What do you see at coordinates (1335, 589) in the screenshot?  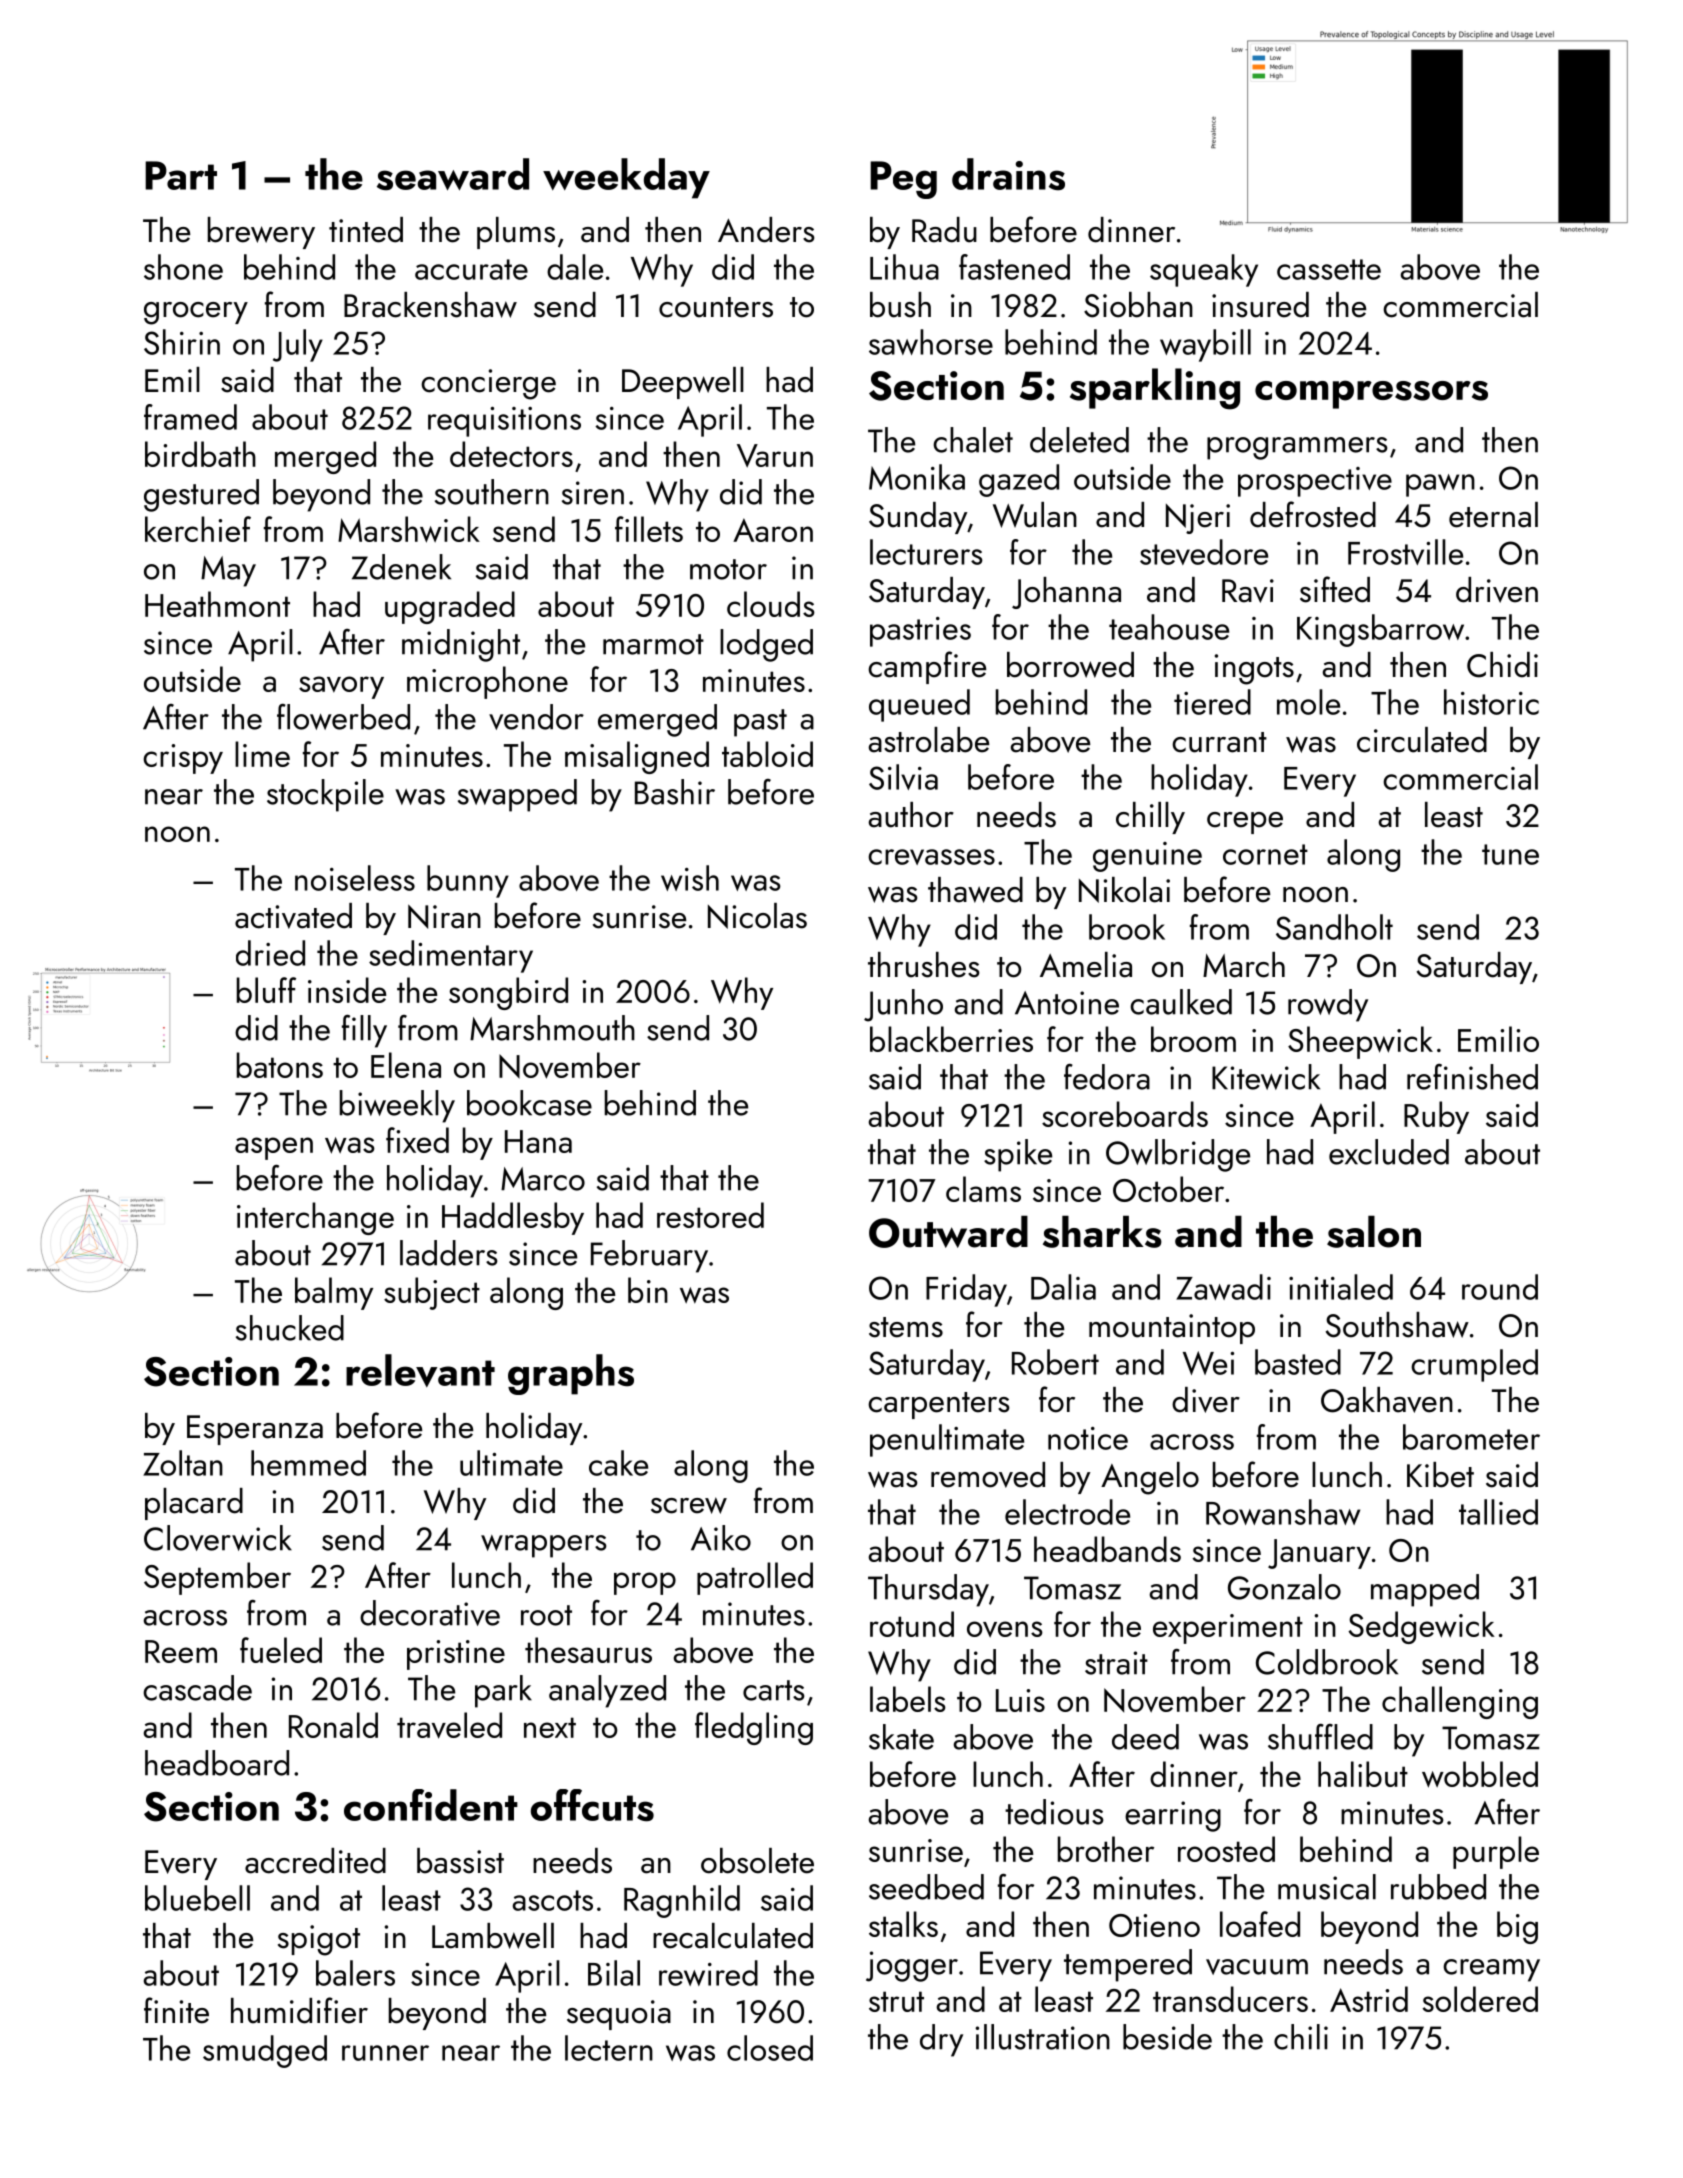 I see `sifted` at bounding box center [1335, 589].
